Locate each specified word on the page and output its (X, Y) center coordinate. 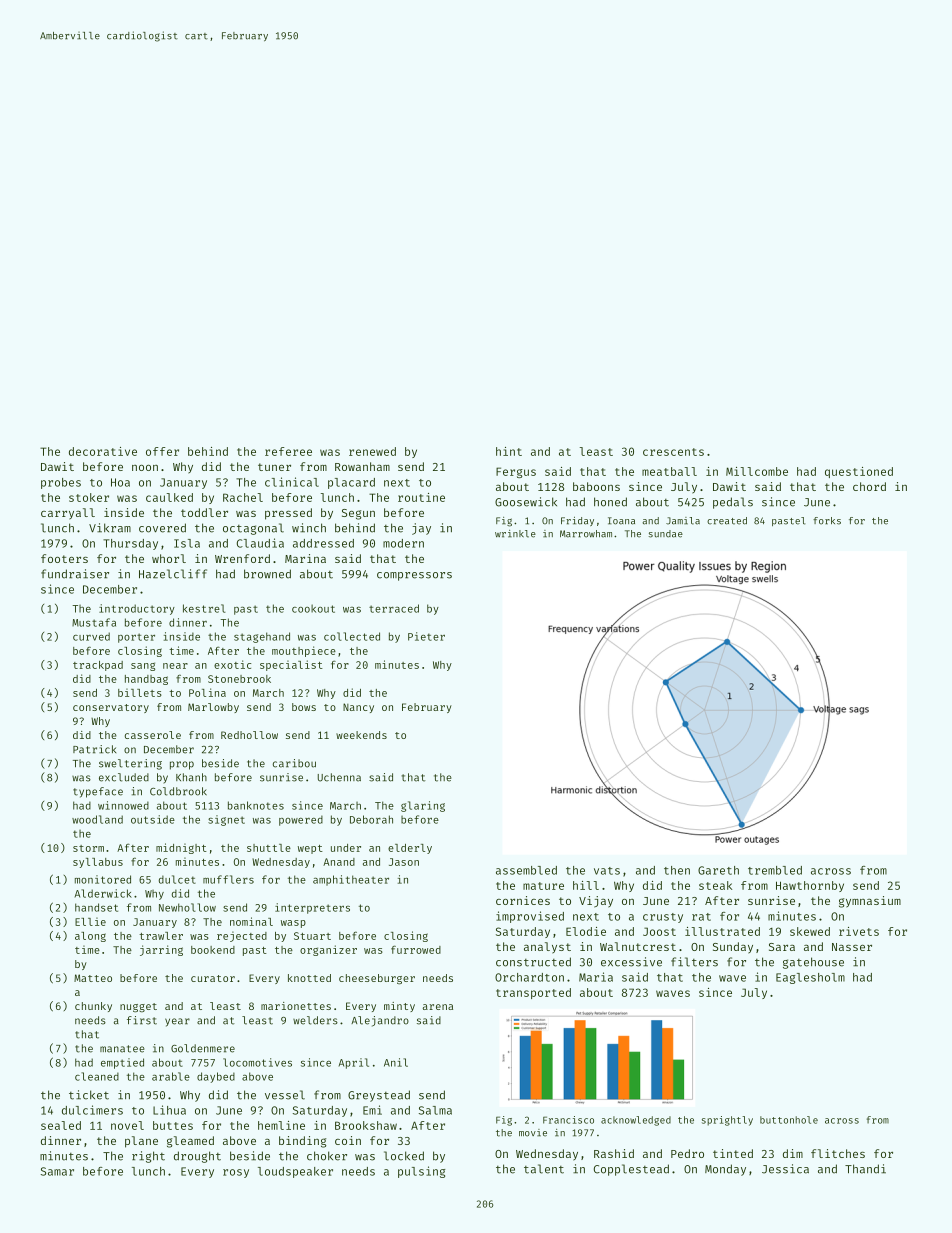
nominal (251, 921)
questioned (859, 472)
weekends (361, 735)
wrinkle (515, 534)
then (677, 870)
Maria (596, 977)
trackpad (98, 666)
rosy (236, 1173)
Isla (187, 543)
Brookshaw (366, 1125)
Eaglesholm (810, 978)
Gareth (718, 870)
